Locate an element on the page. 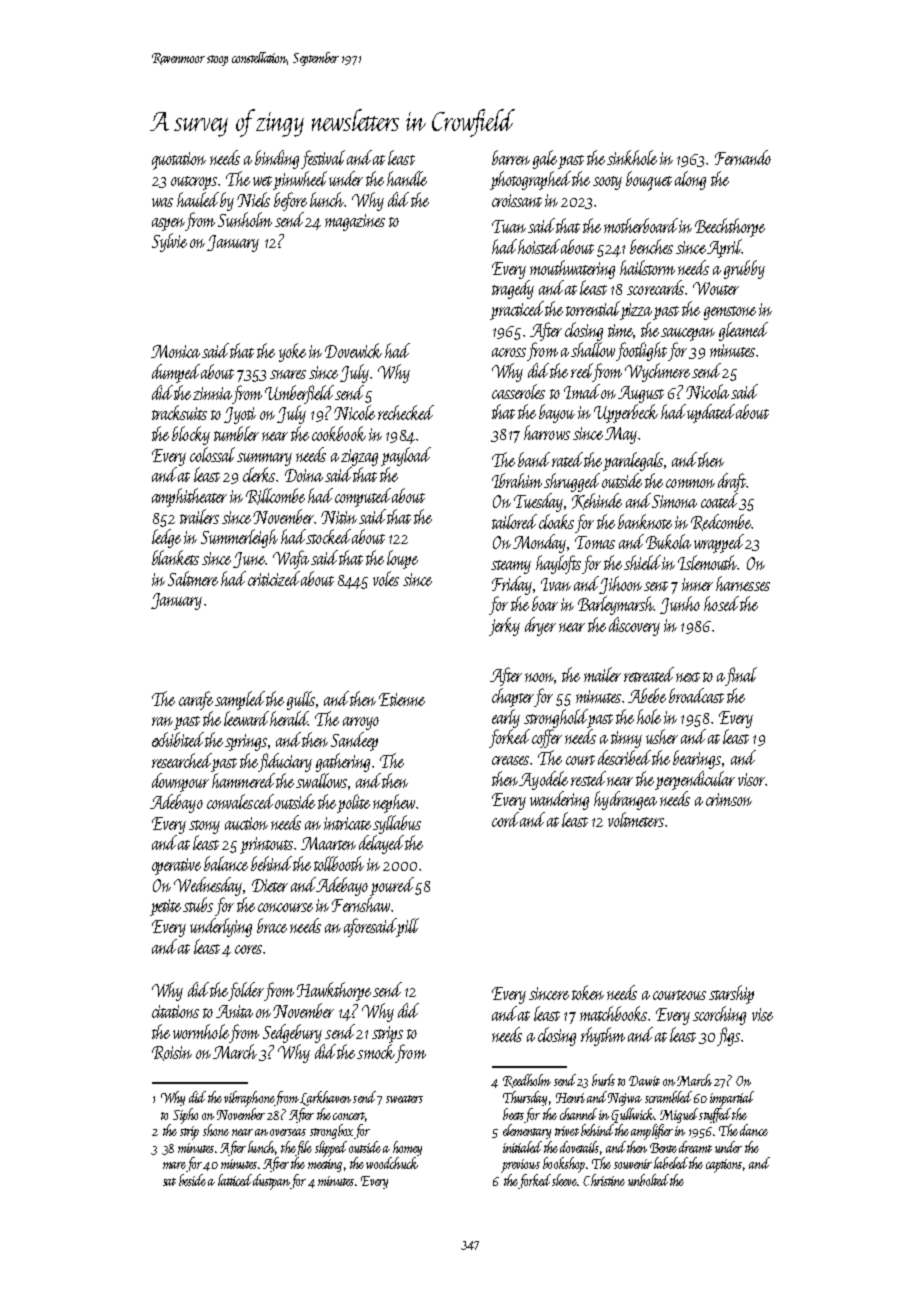 This document has height=1311, width=924. sleeve is located at coordinates (564, 1180).
